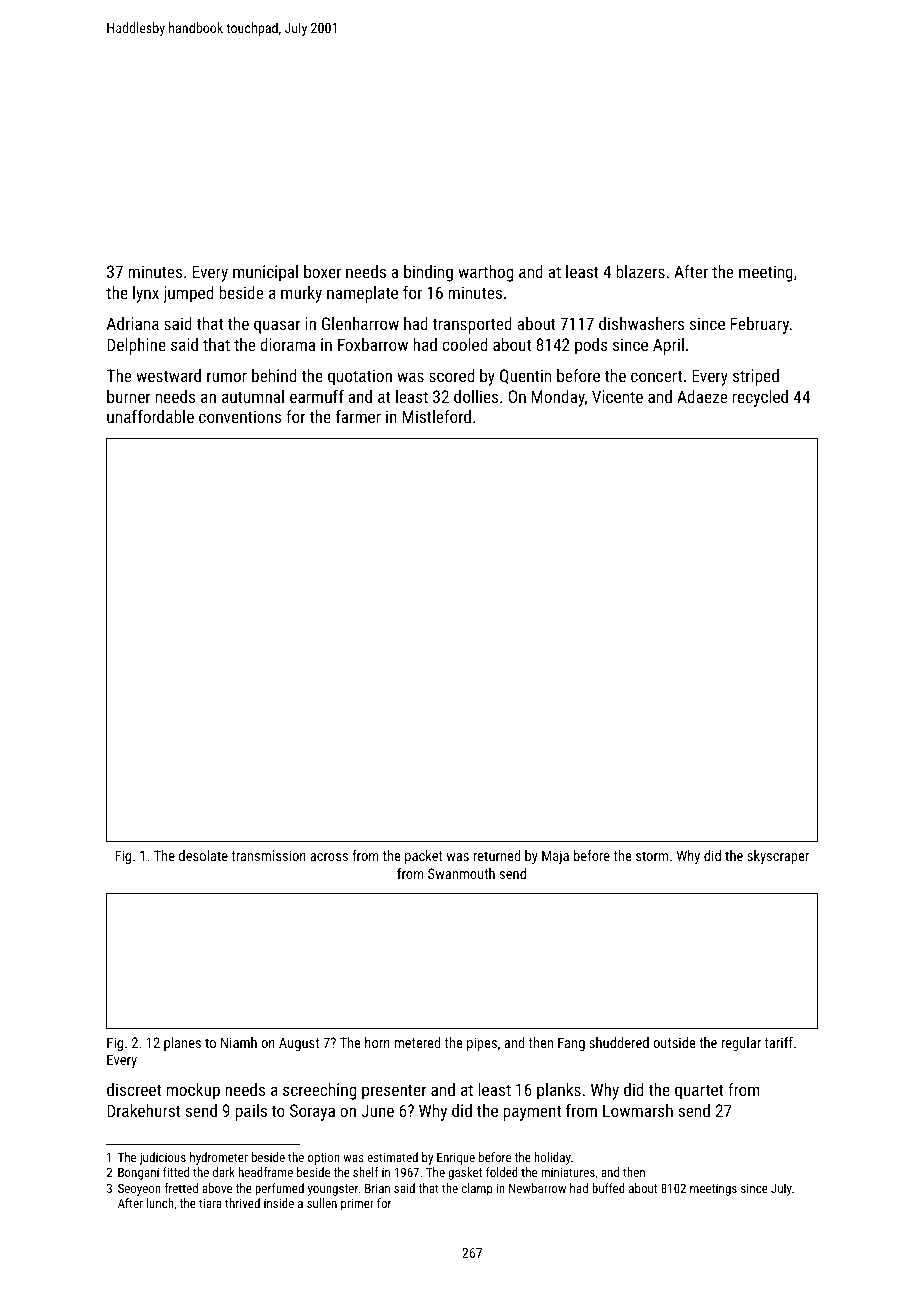 The image size is (924, 1308). What do you see at coordinates (702, 396) in the document?
I see `Adaeze` at bounding box center [702, 396].
